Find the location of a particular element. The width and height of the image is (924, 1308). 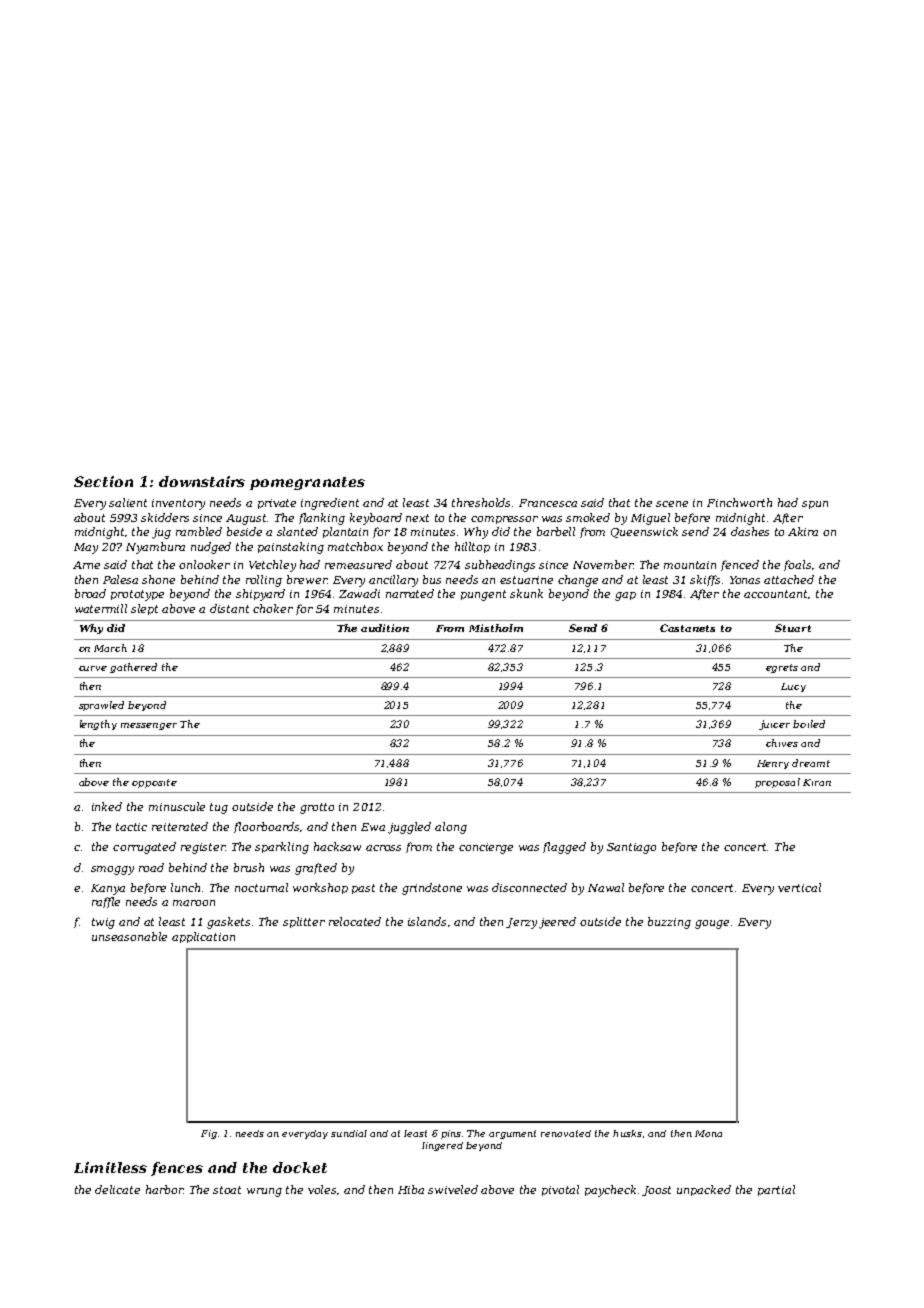

scene is located at coordinates (672, 504).
